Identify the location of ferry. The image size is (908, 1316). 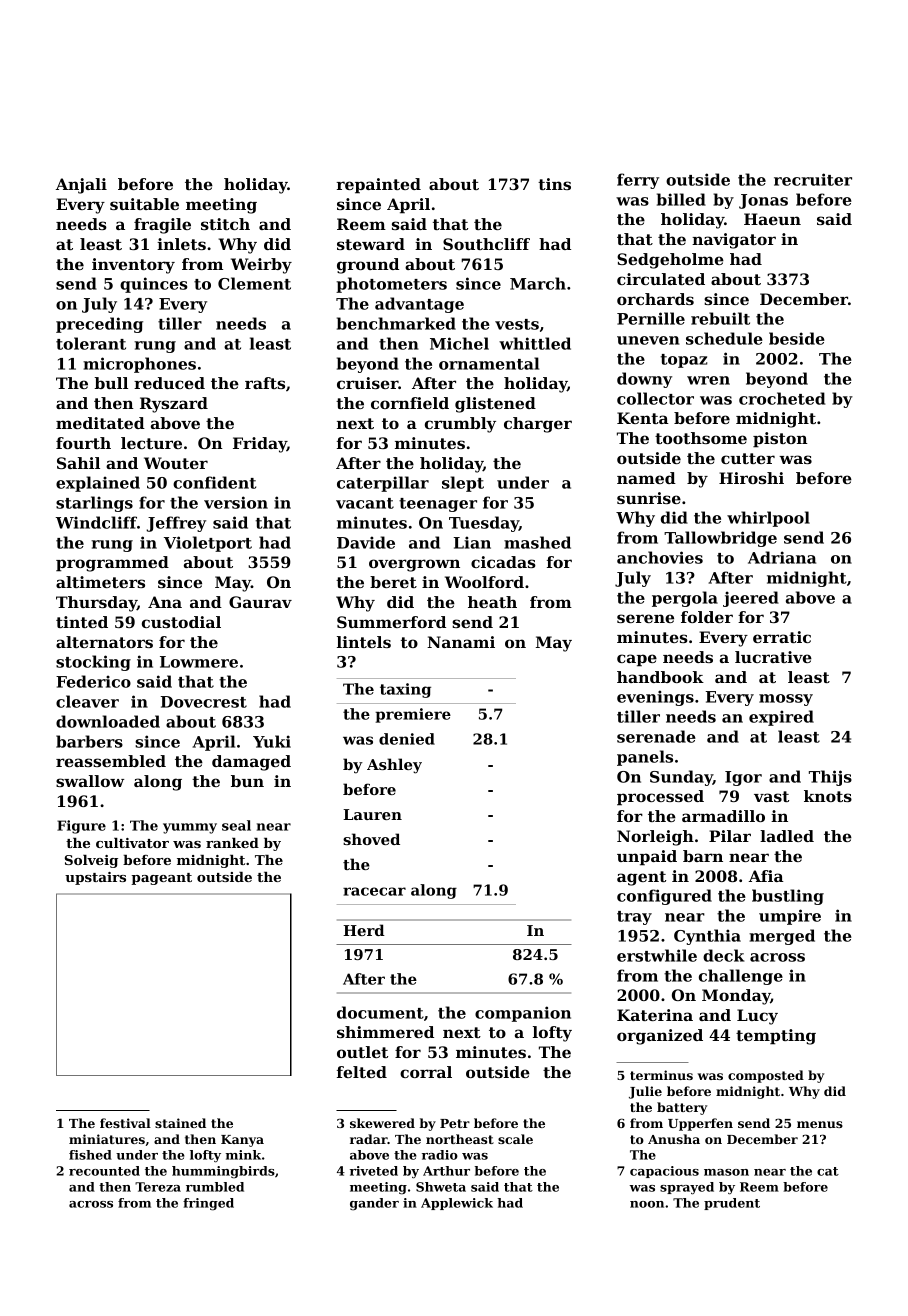
(638, 181).
